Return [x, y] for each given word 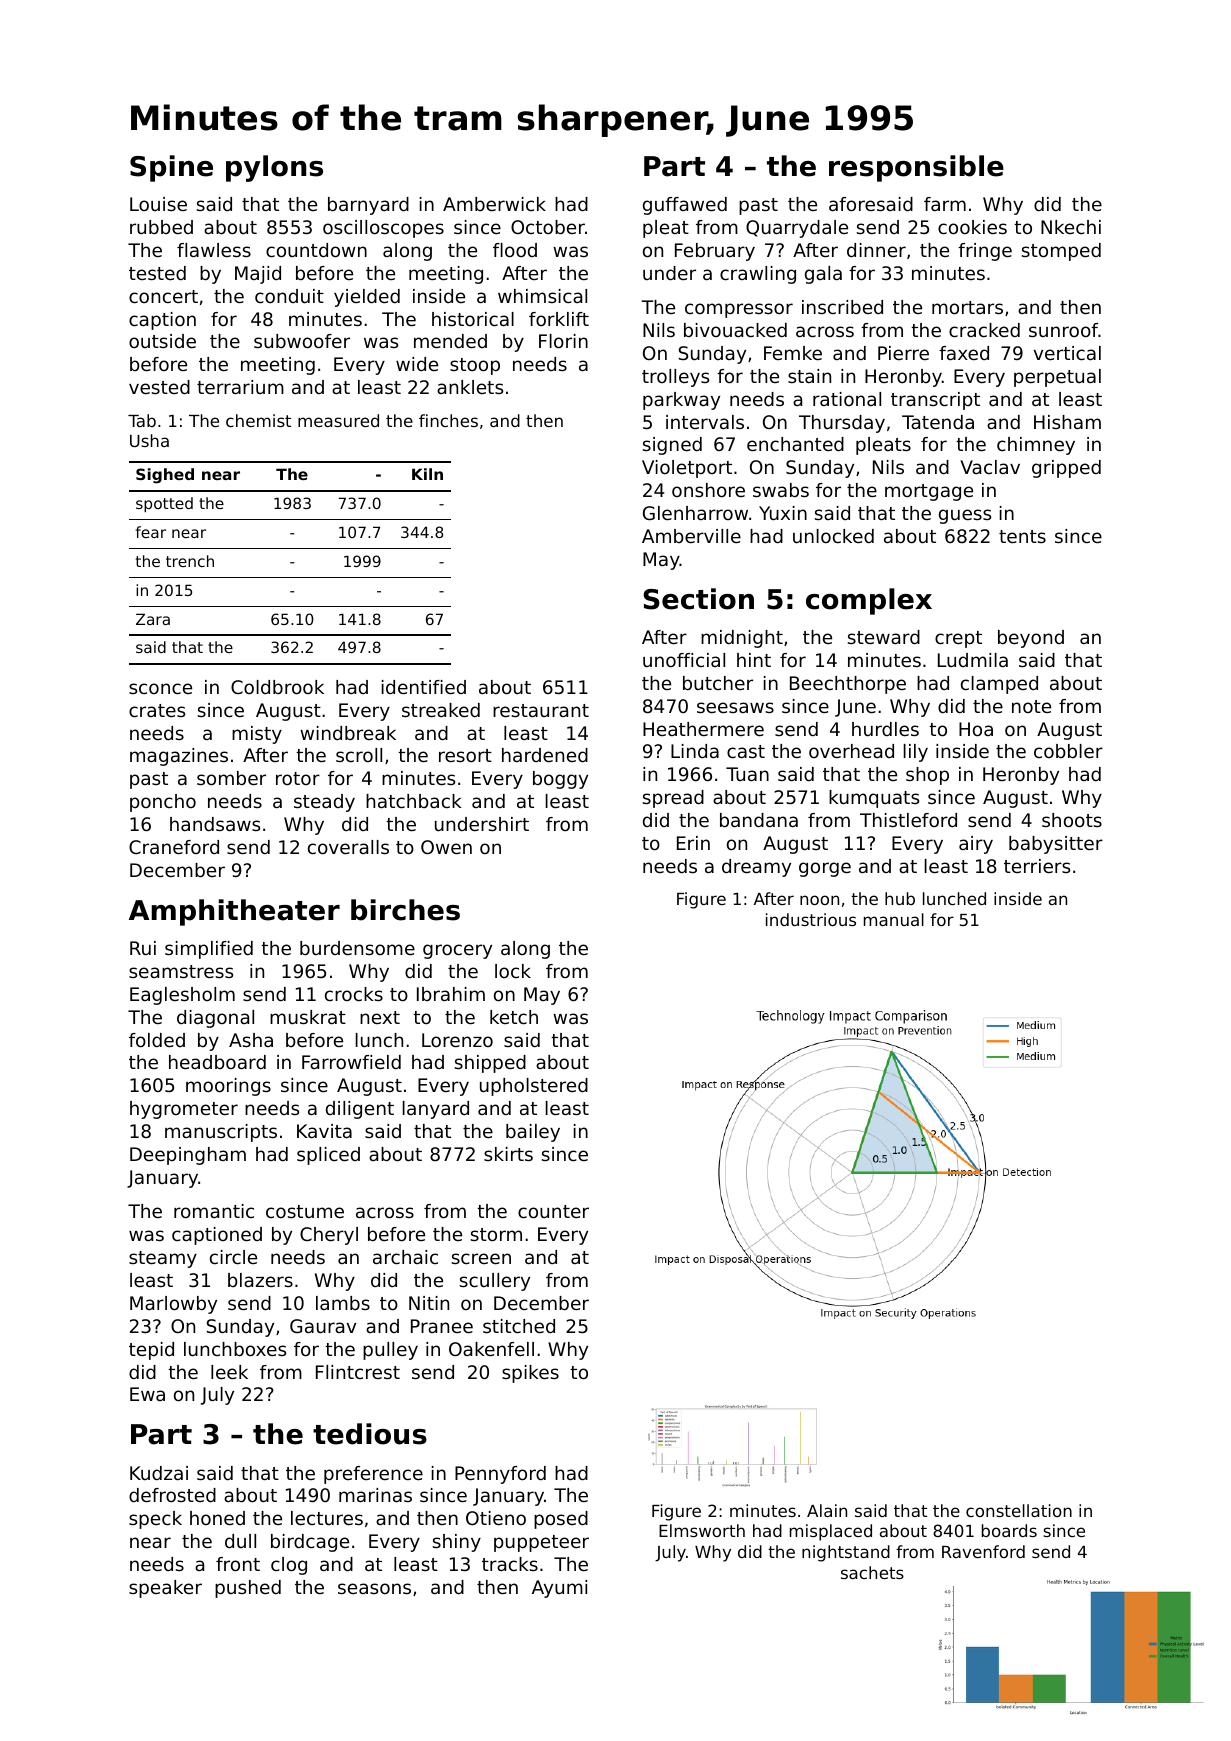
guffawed [685, 206]
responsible [916, 168]
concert [163, 296]
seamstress [181, 971]
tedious [370, 1434]
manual [894, 919]
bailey [533, 1133]
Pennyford [500, 1475]
